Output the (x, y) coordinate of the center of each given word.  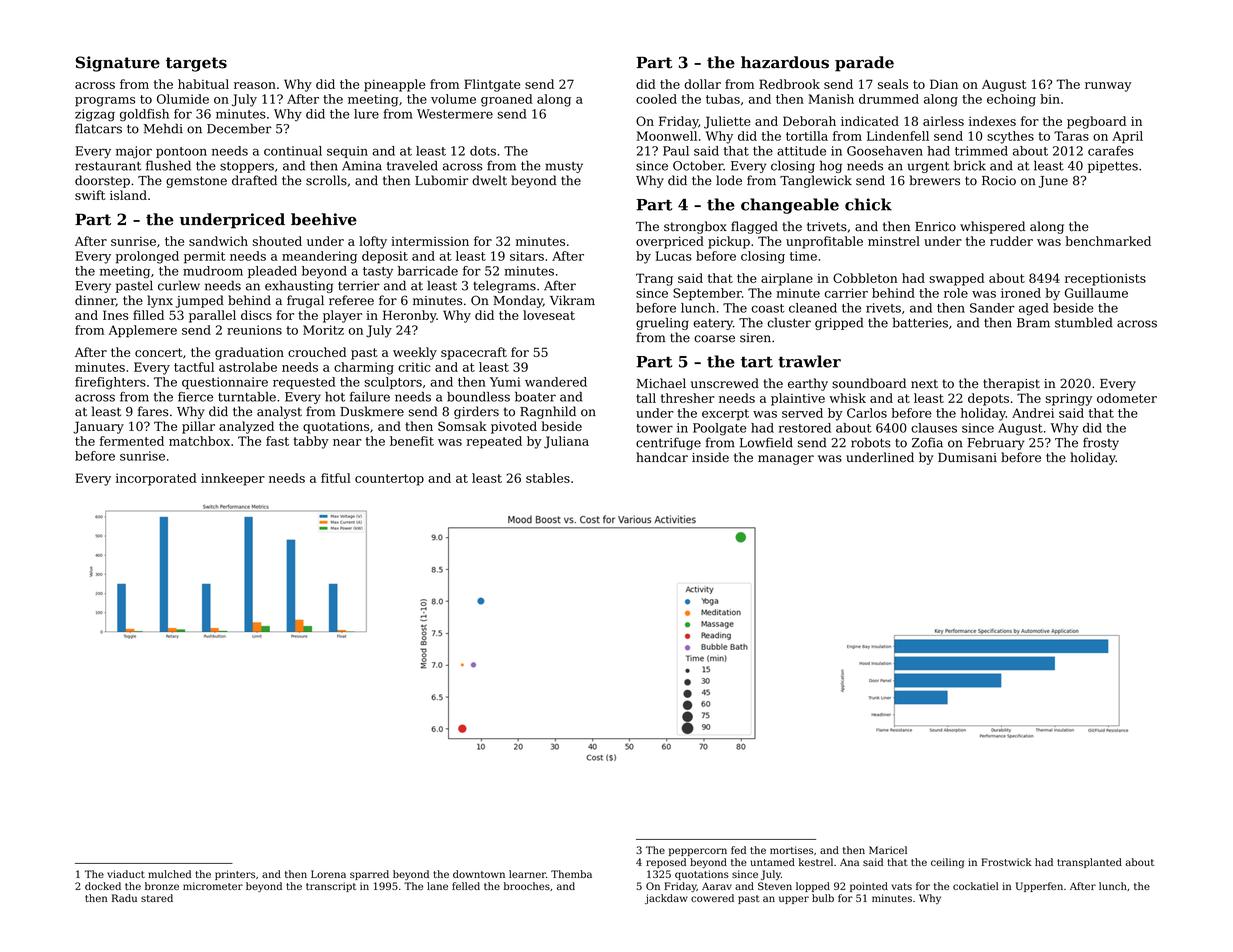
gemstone (196, 182)
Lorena (328, 874)
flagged (754, 227)
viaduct (126, 874)
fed (738, 850)
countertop (389, 480)
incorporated (156, 479)
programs (105, 102)
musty (564, 167)
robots (871, 442)
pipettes (1113, 167)
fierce (195, 397)
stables (548, 478)
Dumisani (967, 458)
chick (868, 204)
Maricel (888, 850)
